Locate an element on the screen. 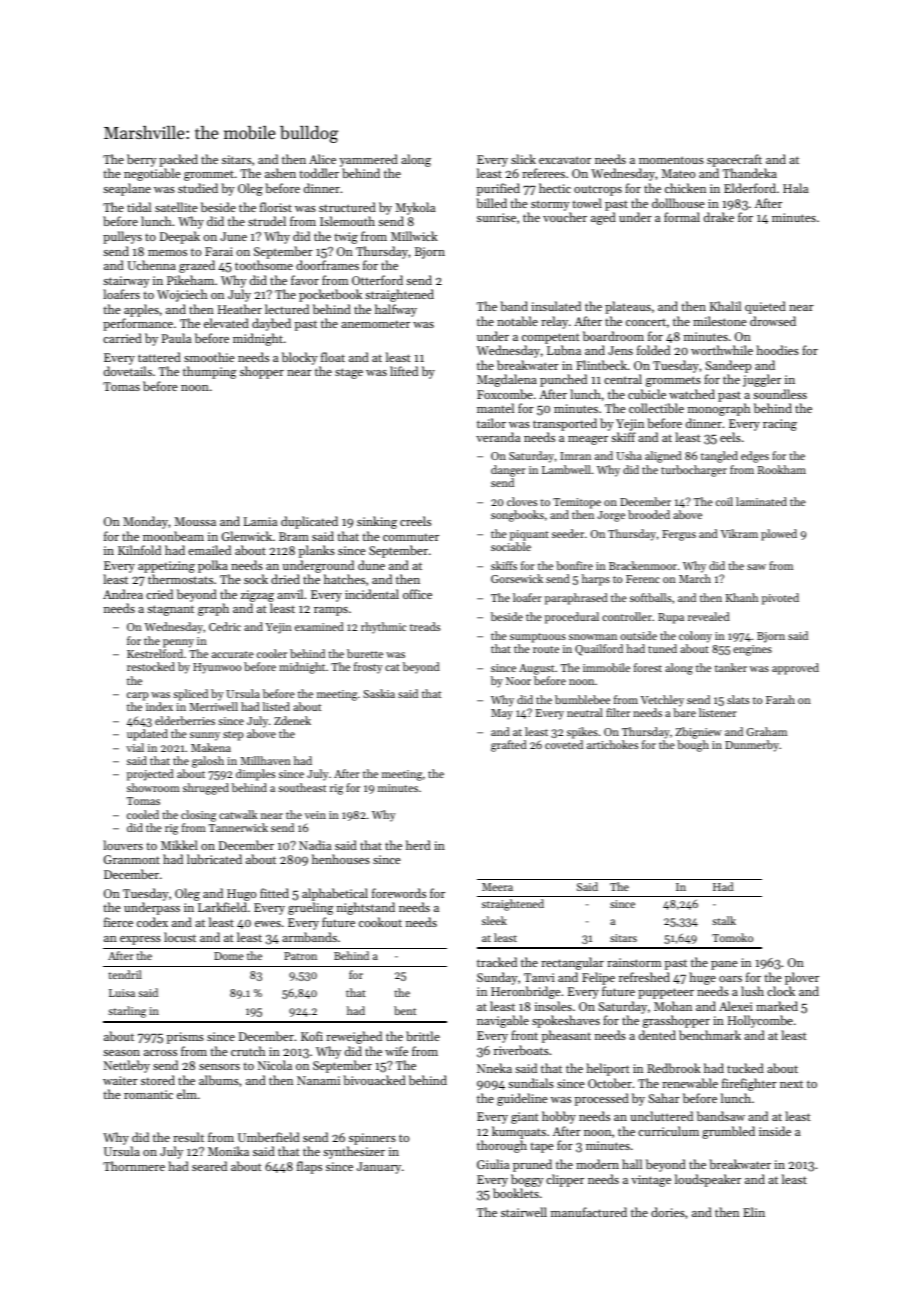 Image resolution: width=924 pixels, height=1308 pixels. spacecraft is located at coordinates (734, 160).
